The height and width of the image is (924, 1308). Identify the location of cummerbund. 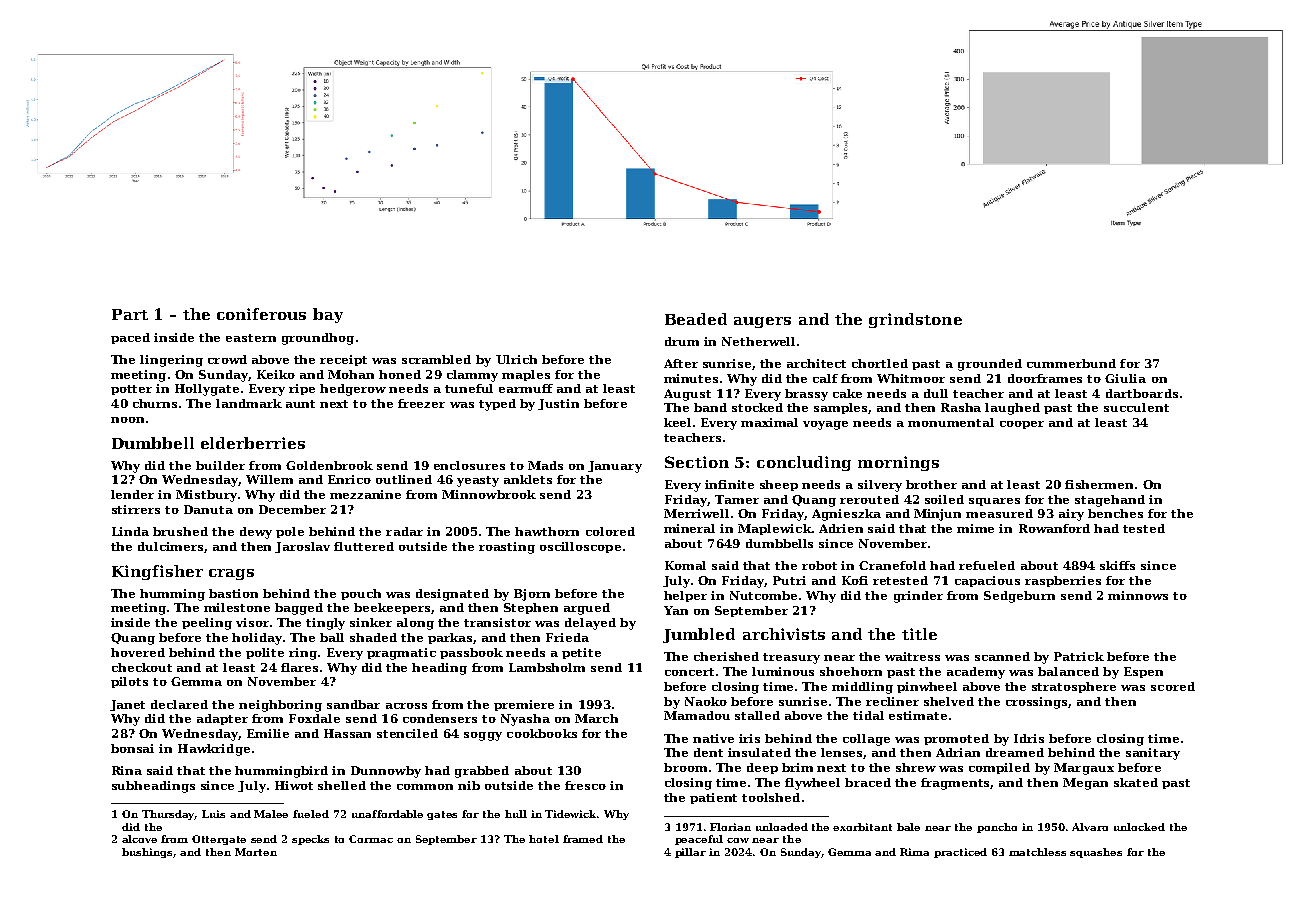
(1071, 363).
